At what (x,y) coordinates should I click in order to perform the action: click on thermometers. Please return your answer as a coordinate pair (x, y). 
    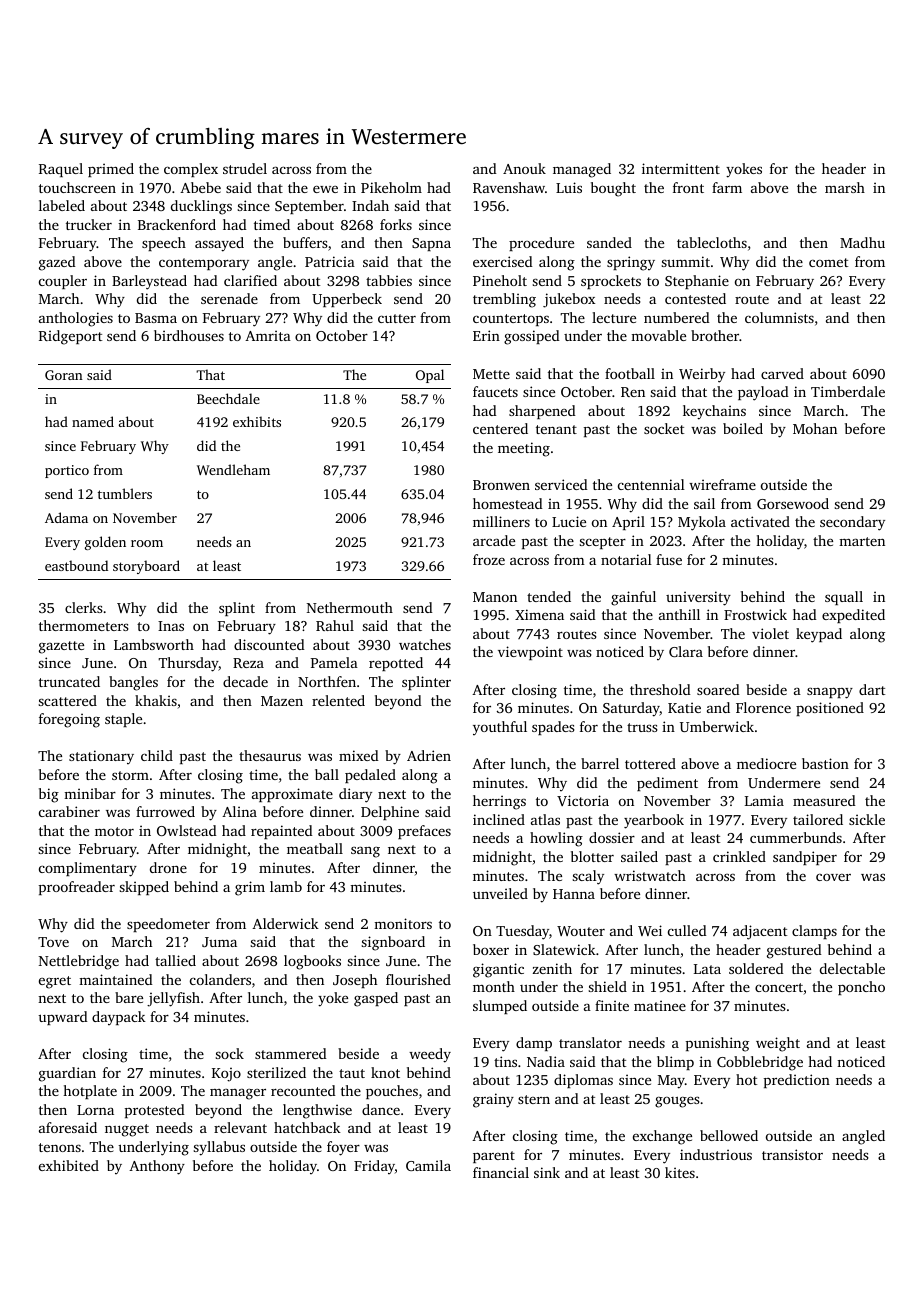
    Looking at the image, I should click on (84, 625).
